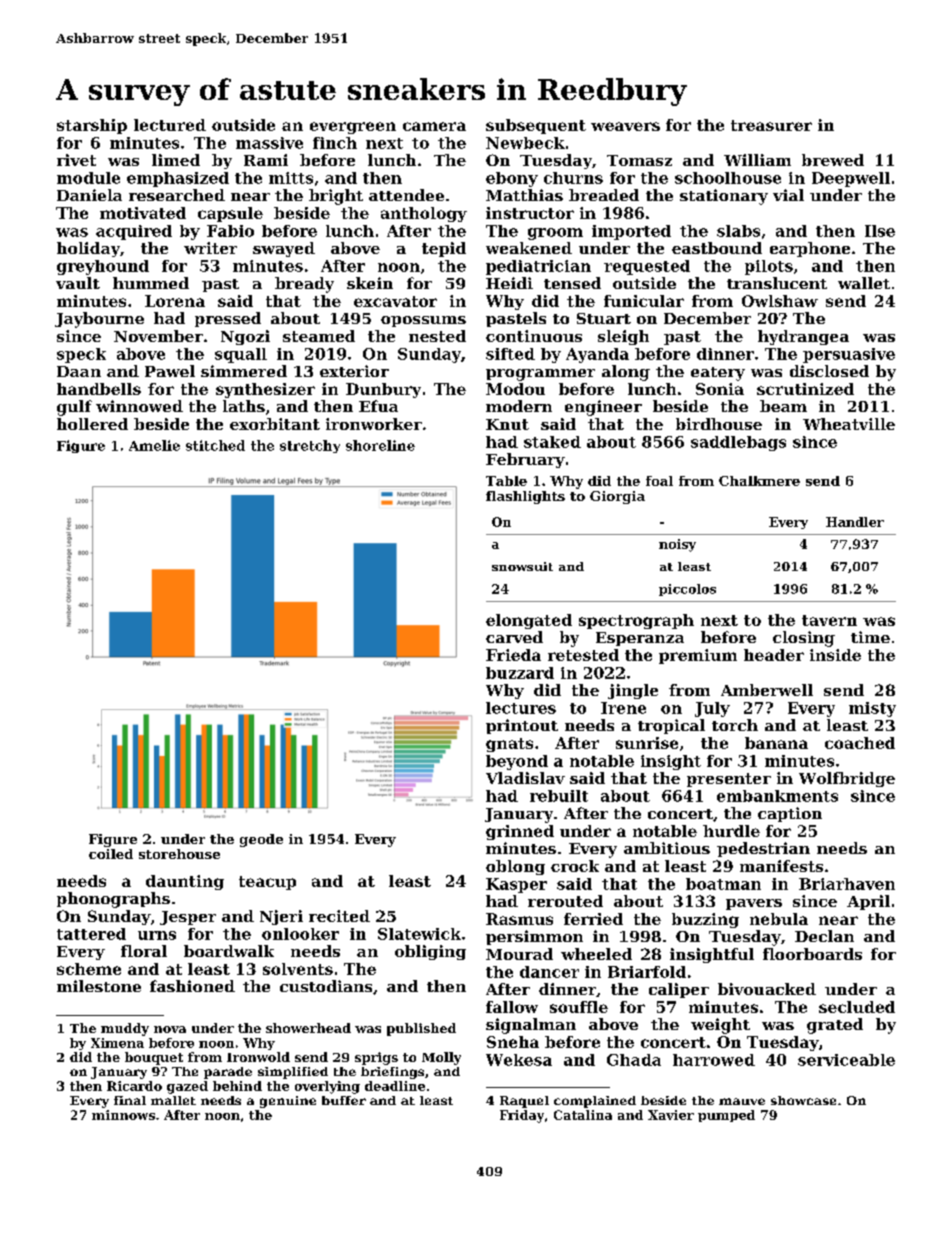 This page has height=1233, width=952. Describe the element at coordinates (434, 126) in the page. I see `camera` at that location.
